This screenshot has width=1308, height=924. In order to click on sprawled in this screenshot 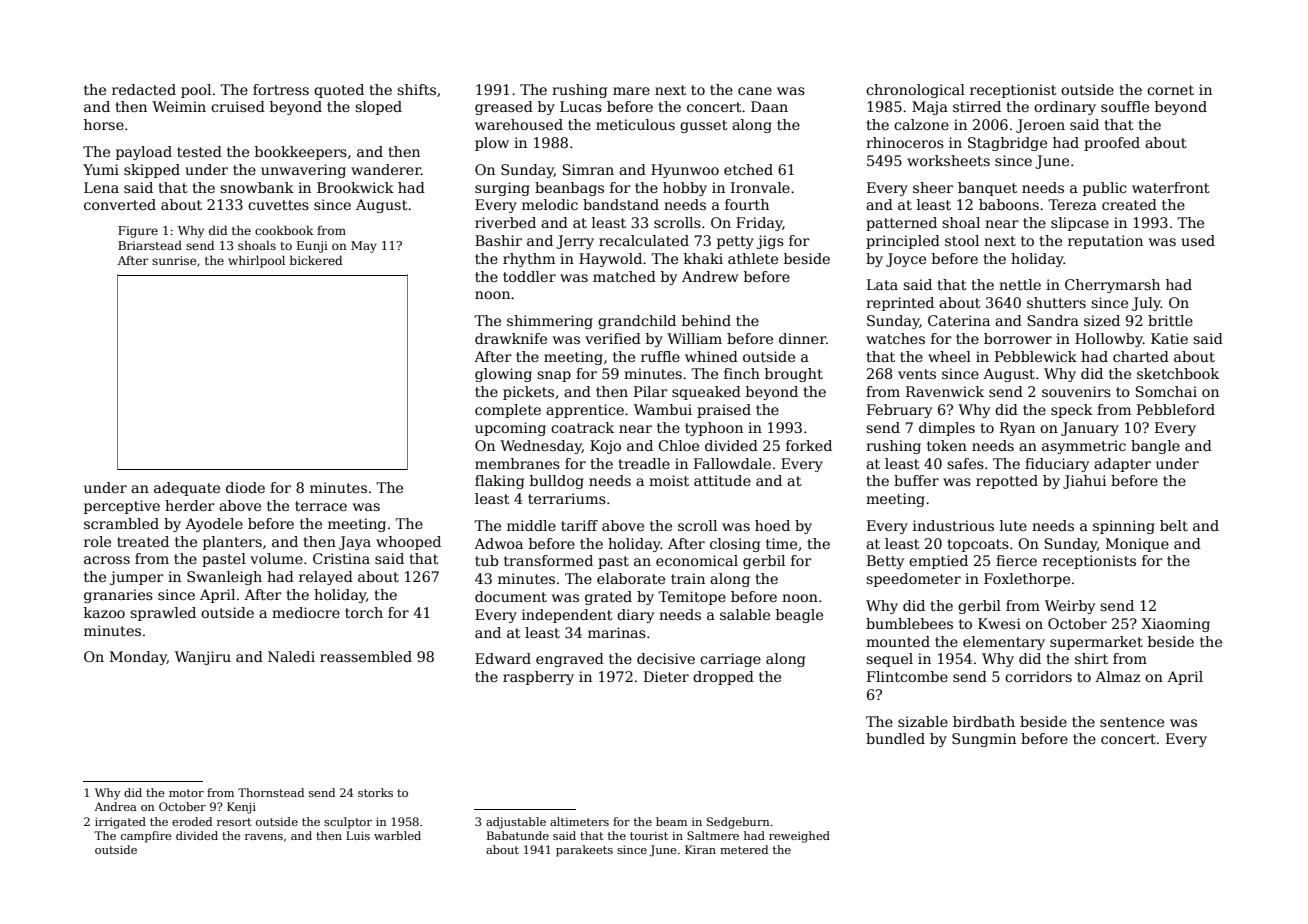, I will do `click(163, 614)`.
